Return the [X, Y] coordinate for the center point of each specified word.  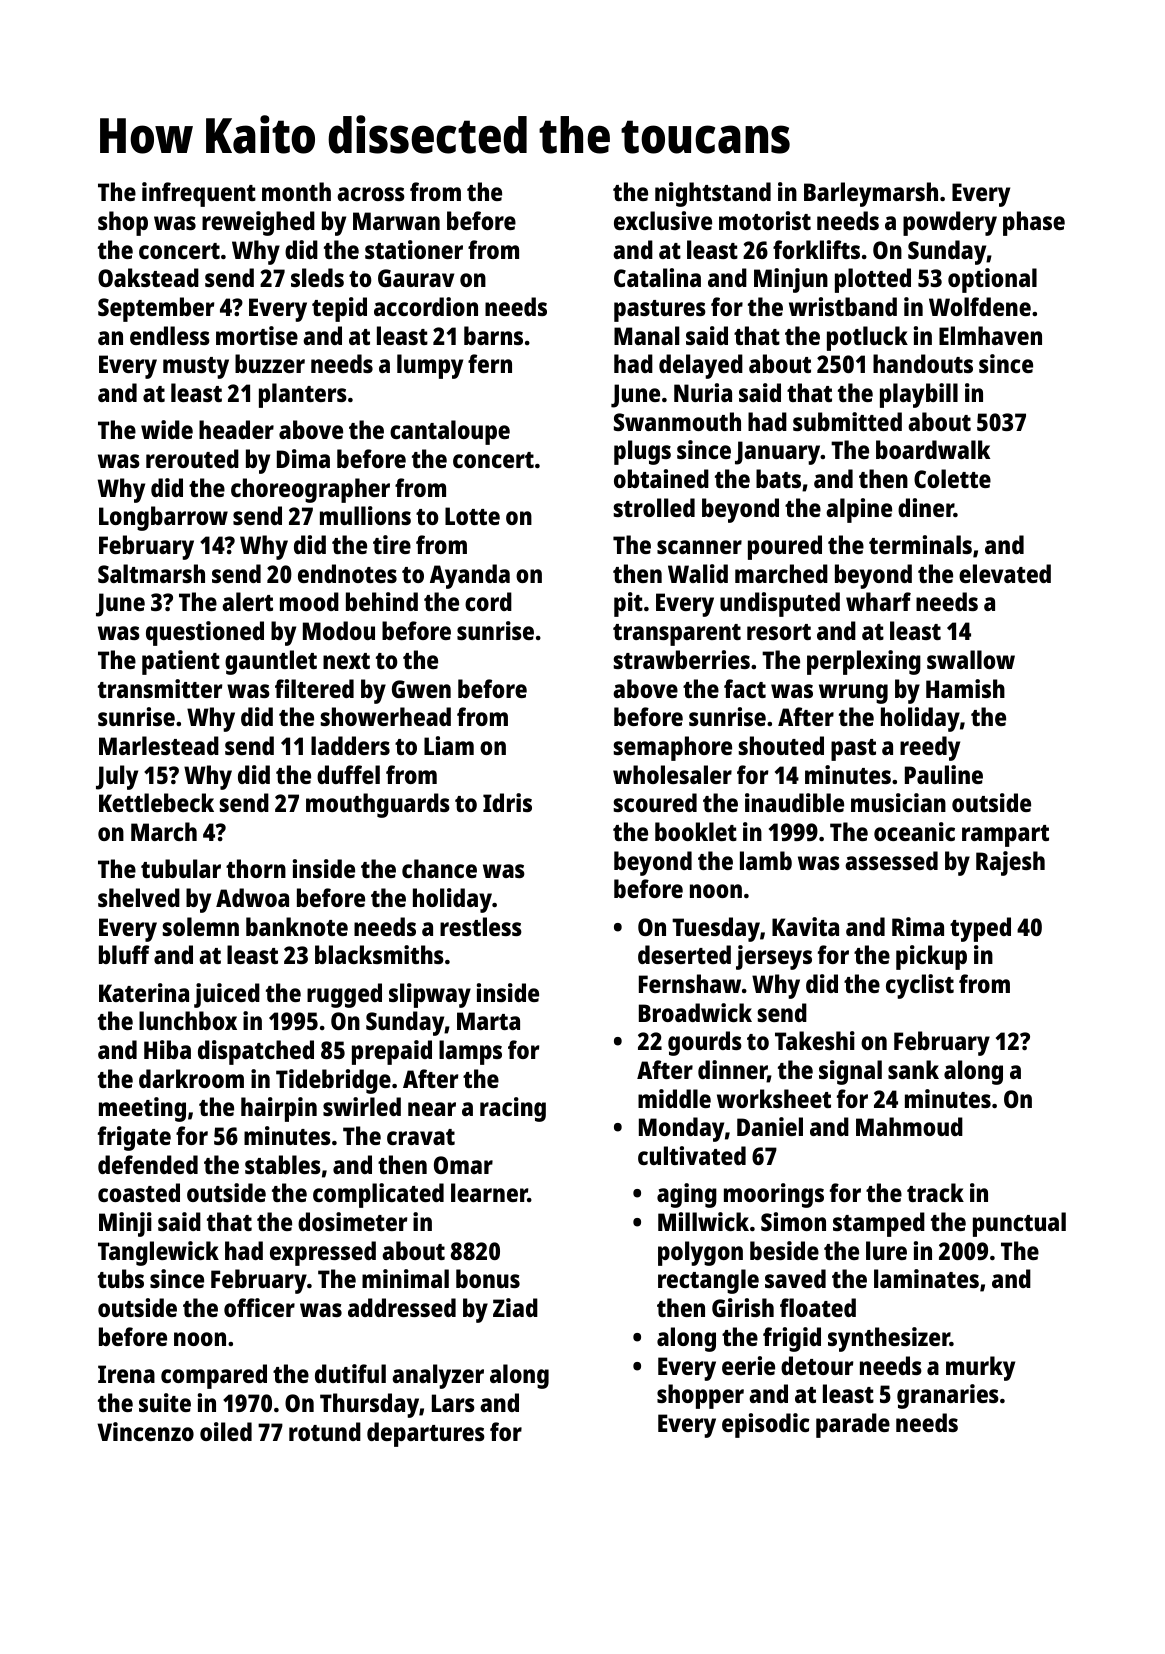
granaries [948, 1396]
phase [1034, 223]
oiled [226, 1431]
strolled [654, 507]
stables [283, 1164]
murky [980, 1368]
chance [439, 868]
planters [303, 395]
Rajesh [1010, 863]
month [296, 191]
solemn [201, 926]
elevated [1005, 573]
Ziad [515, 1307]
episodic [766, 1425]
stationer [414, 249]
